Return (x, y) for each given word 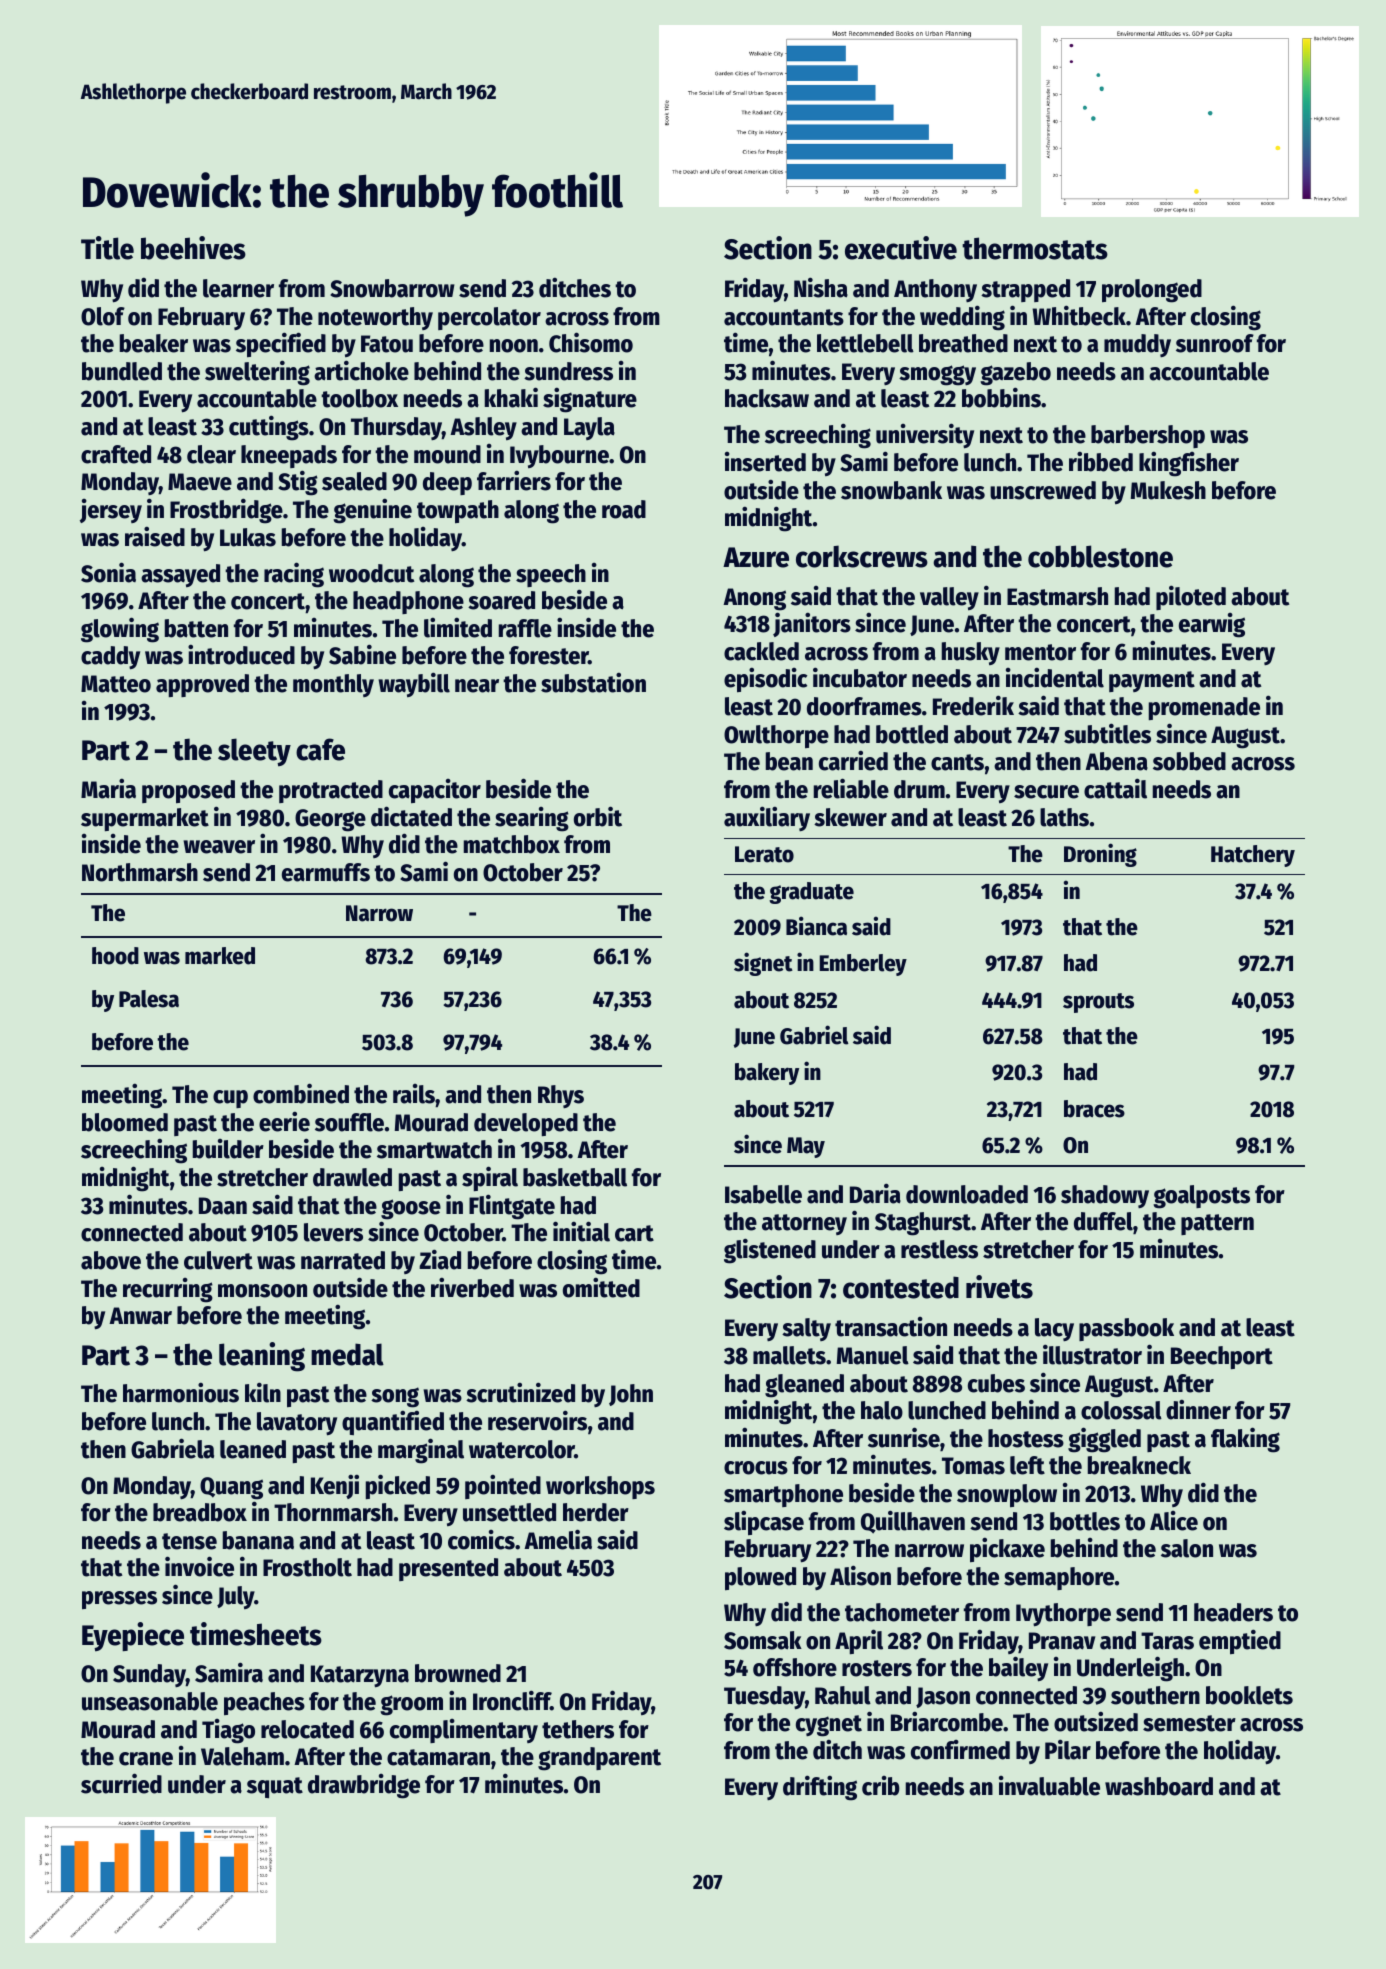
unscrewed (1043, 490)
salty (806, 1329)
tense (189, 1541)
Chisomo (591, 342)
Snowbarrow (392, 288)
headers (1233, 1612)
